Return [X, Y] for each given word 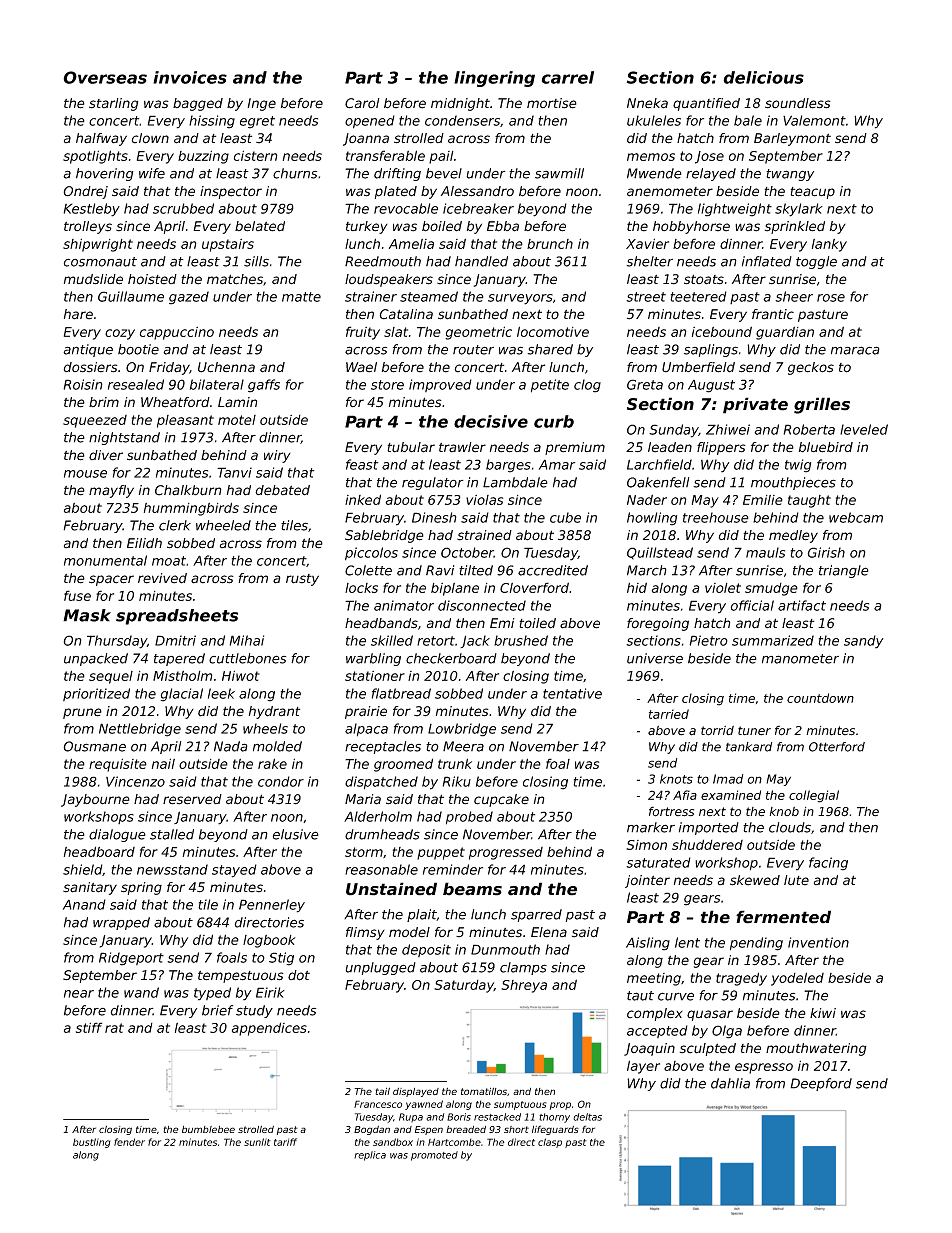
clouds [790, 827]
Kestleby [91, 210]
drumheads [382, 834]
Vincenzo [135, 781]
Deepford [821, 1084]
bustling [92, 1143]
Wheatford [175, 402]
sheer [794, 296]
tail [382, 1091]
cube [565, 517]
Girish [826, 552]
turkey [367, 227]
